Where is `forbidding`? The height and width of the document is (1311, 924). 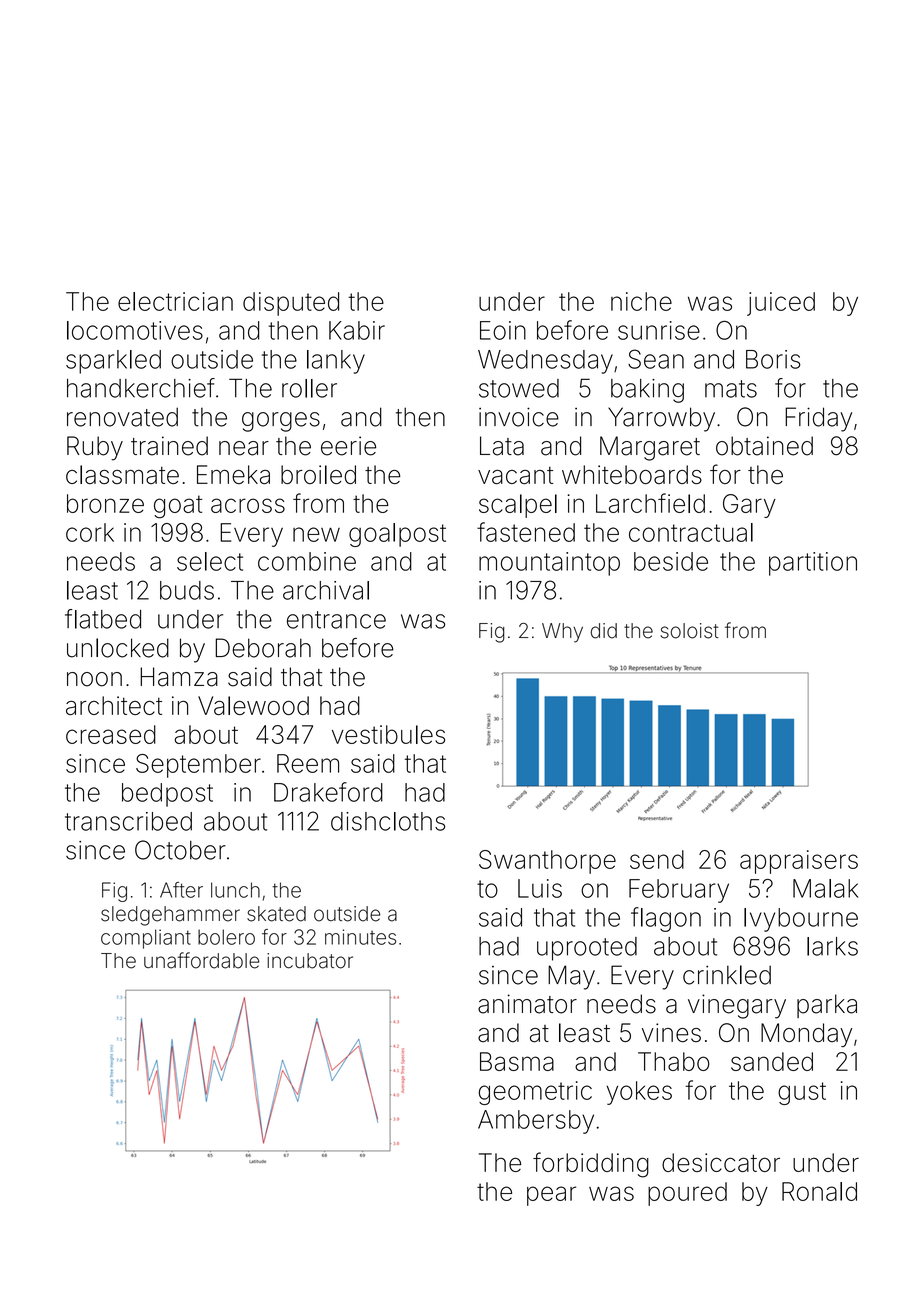
forbidding is located at coordinates (591, 1165).
